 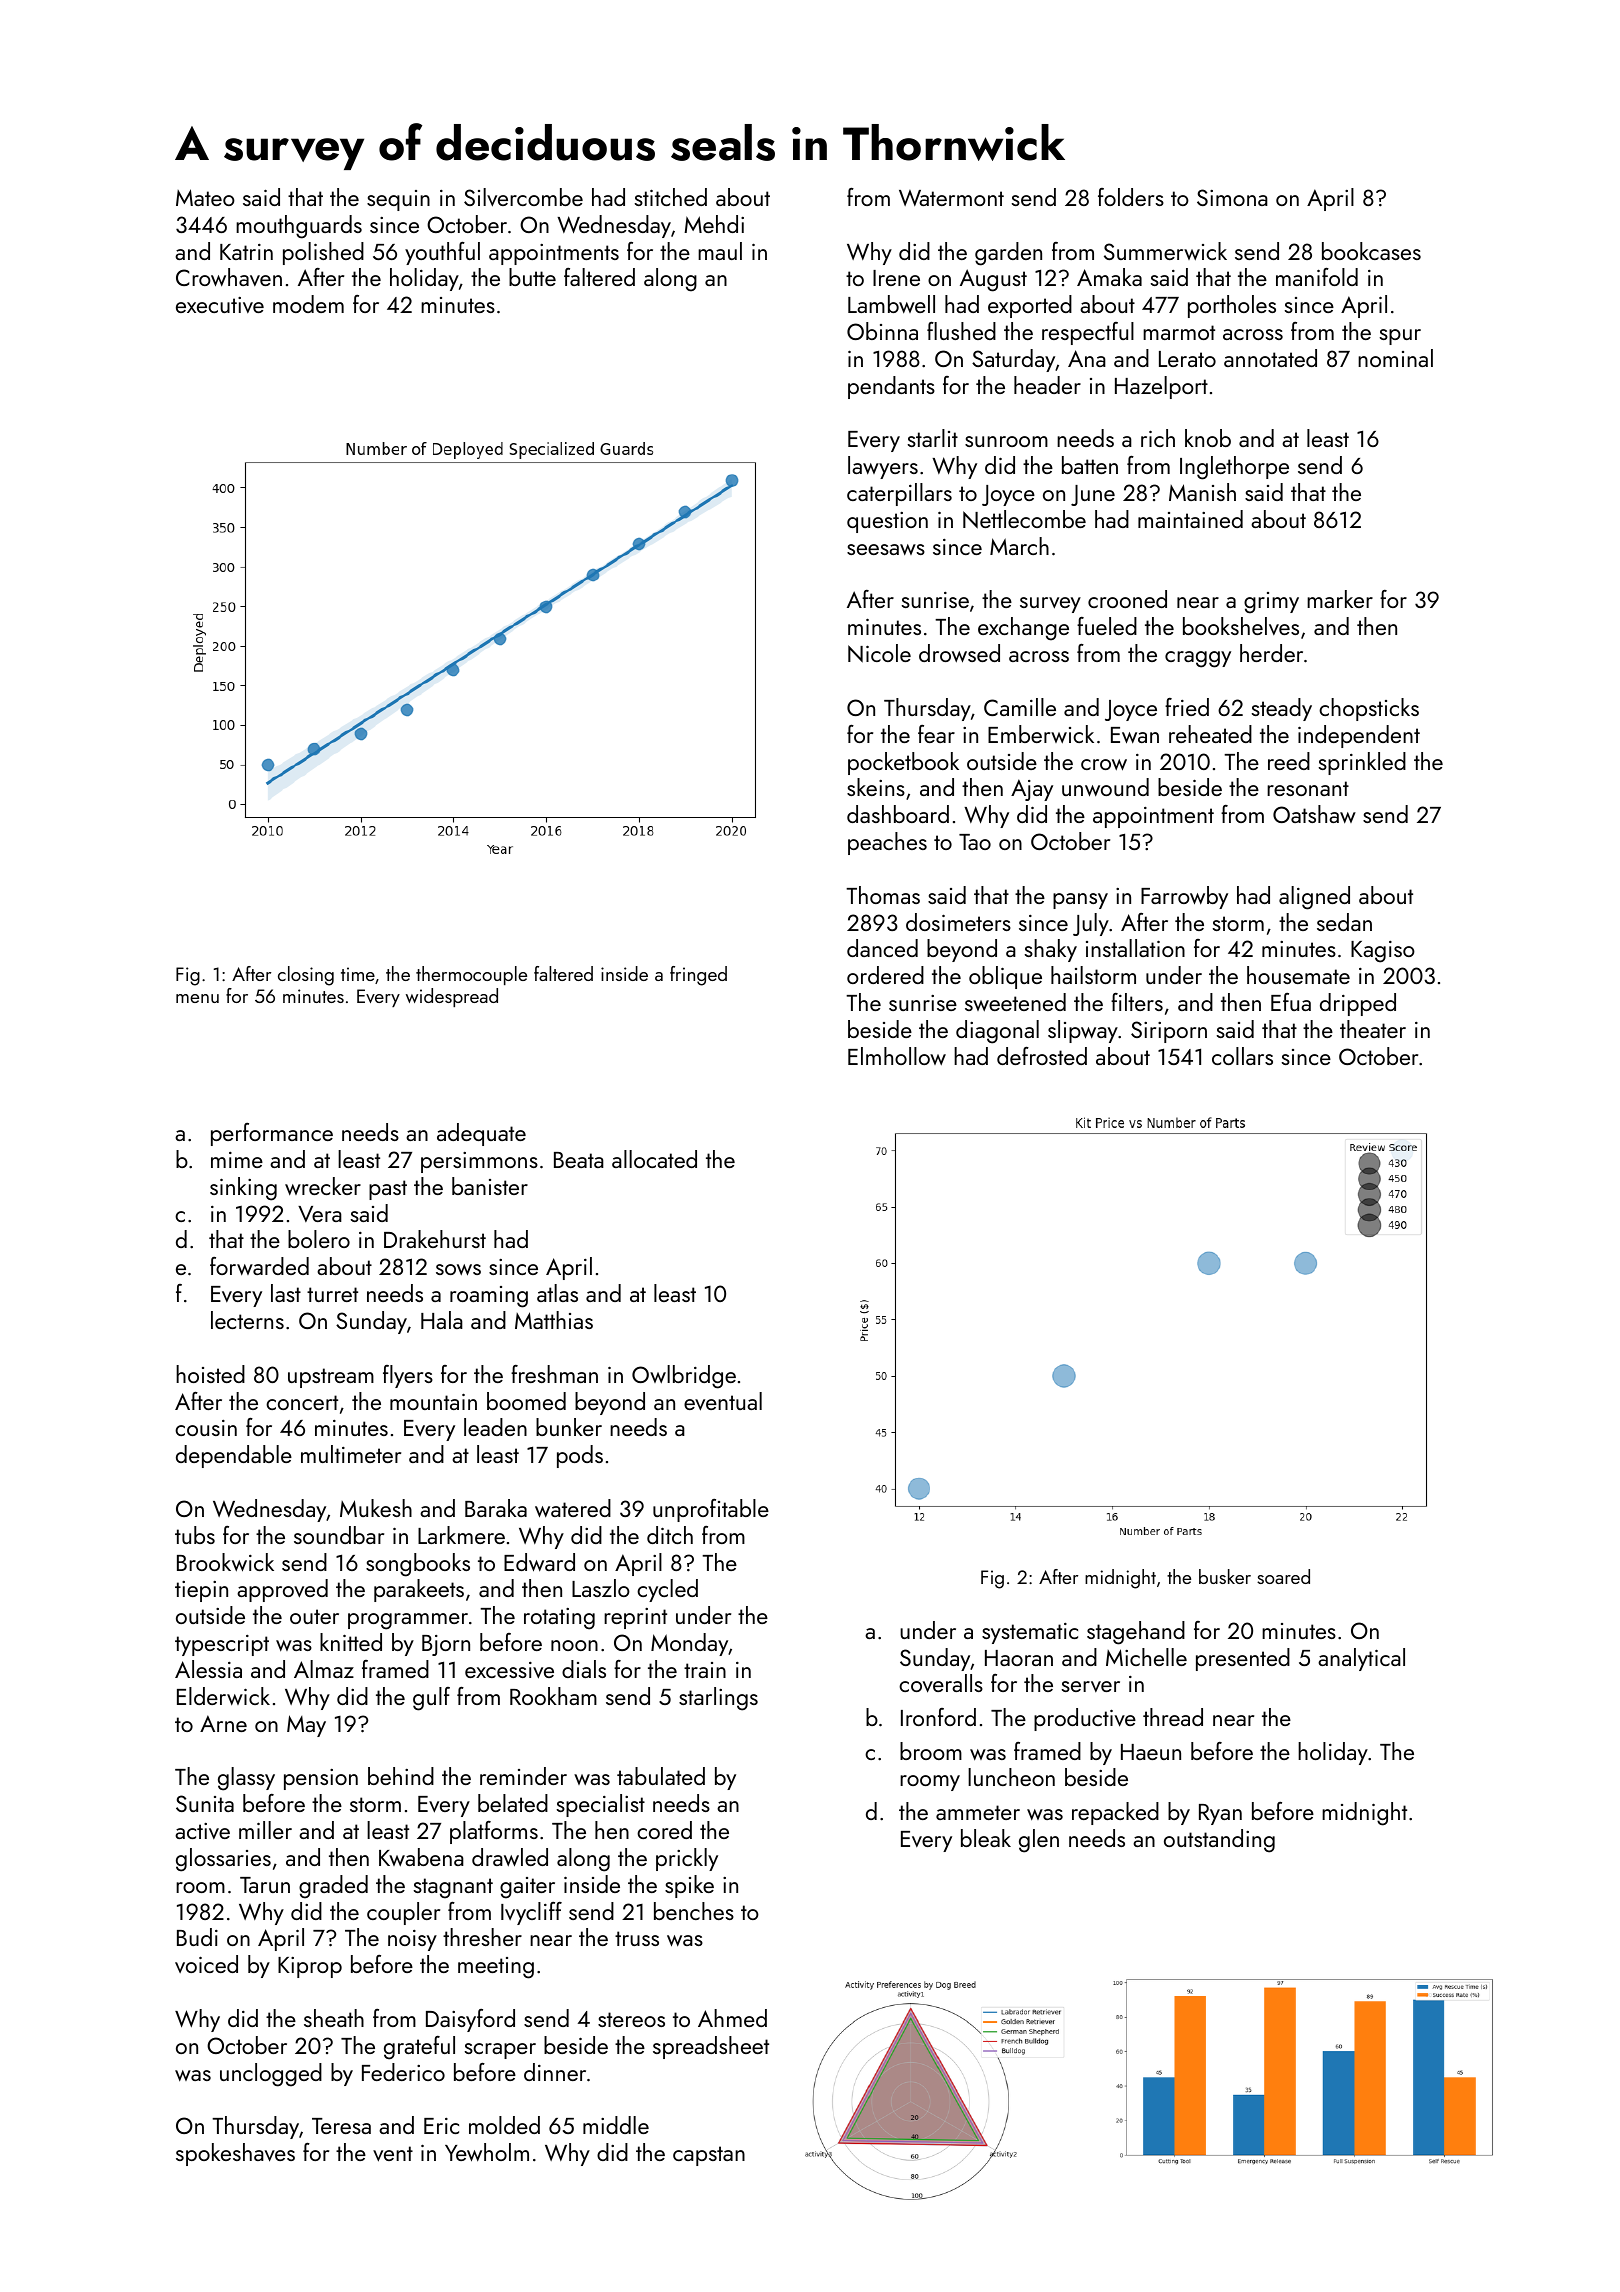 I want to click on Siriporn, so click(x=1169, y=1032).
